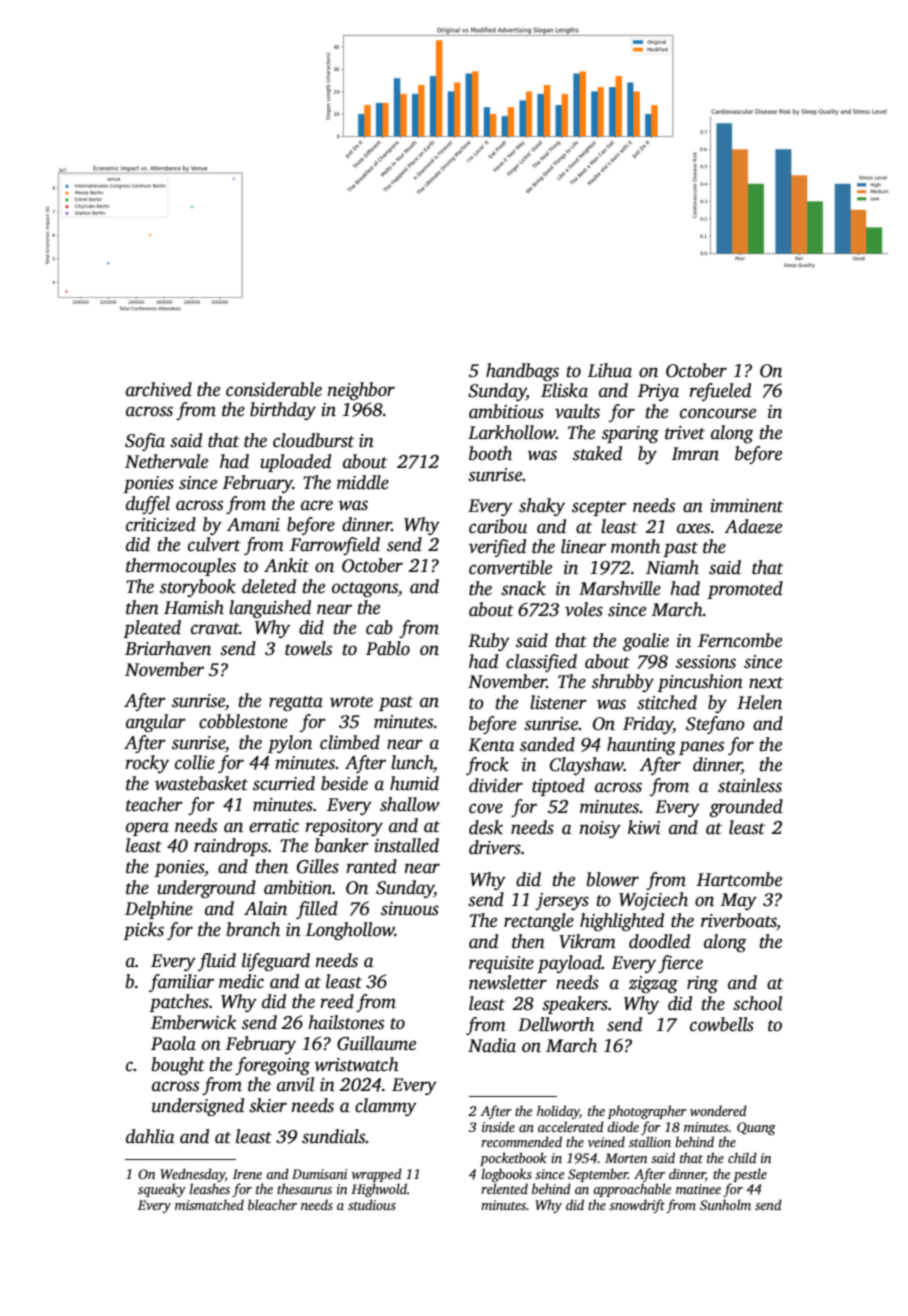 The image size is (908, 1316). Describe the element at coordinates (609, 370) in the screenshot. I see `Lihua` at that location.
